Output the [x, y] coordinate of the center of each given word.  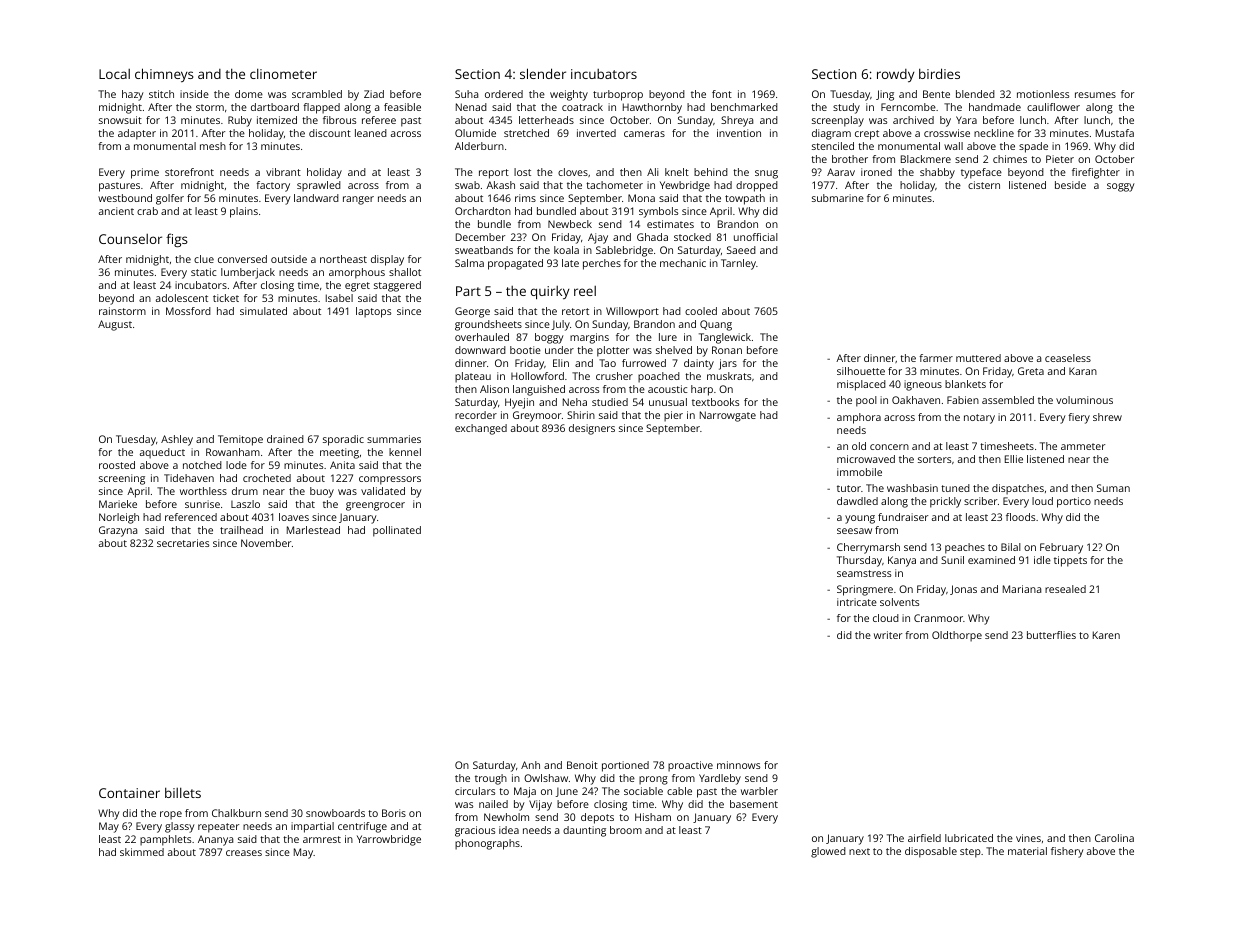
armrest [322, 839]
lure [668, 337]
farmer [936, 358]
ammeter [1083, 446]
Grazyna [118, 531]
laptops [373, 312]
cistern [984, 185]
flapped [321, 108]
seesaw [854, 531]
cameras [644, 134]
